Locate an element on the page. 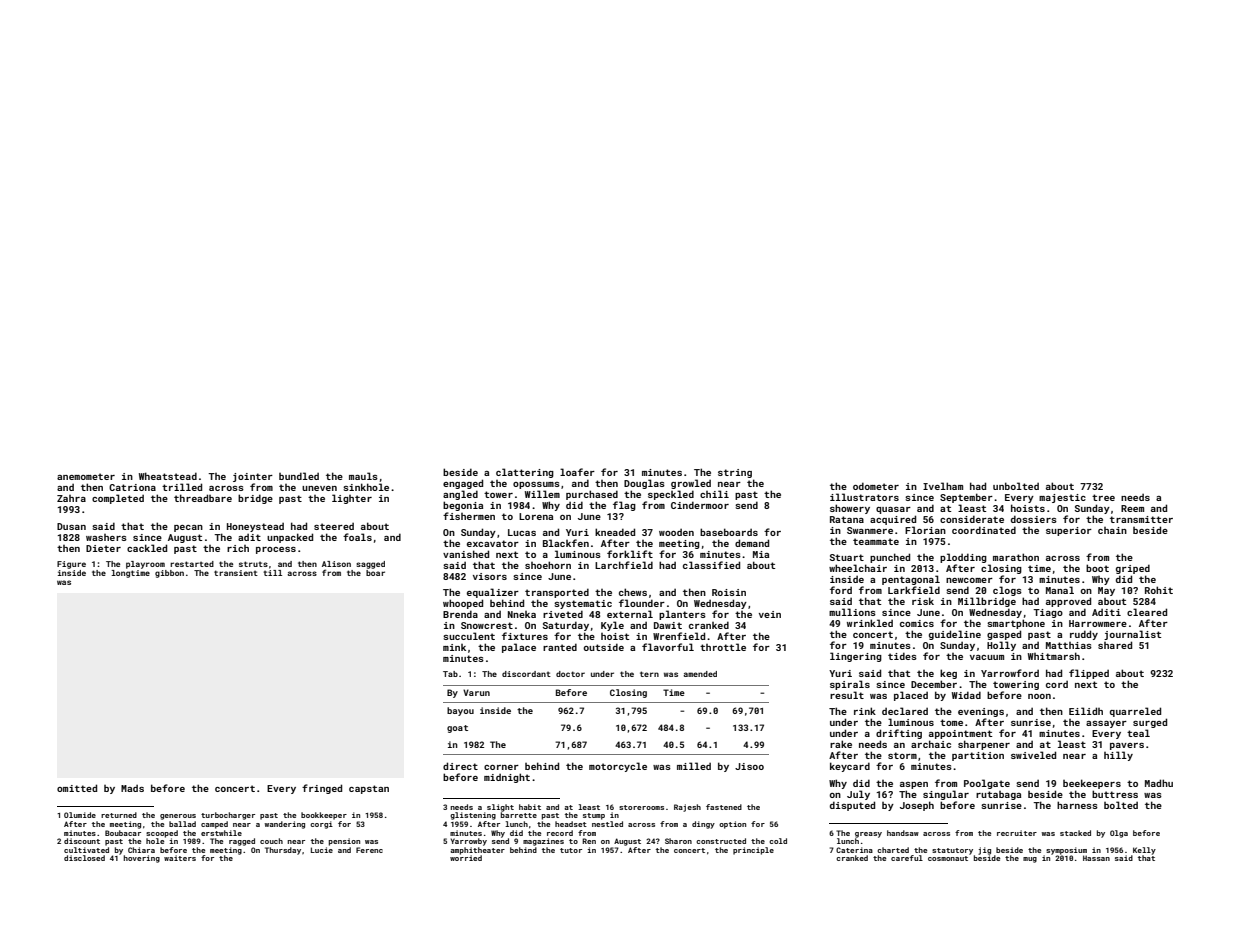 Image resolution: width=1233 pixels, height=952 pixels. process is located at coordinates (276, 550).
